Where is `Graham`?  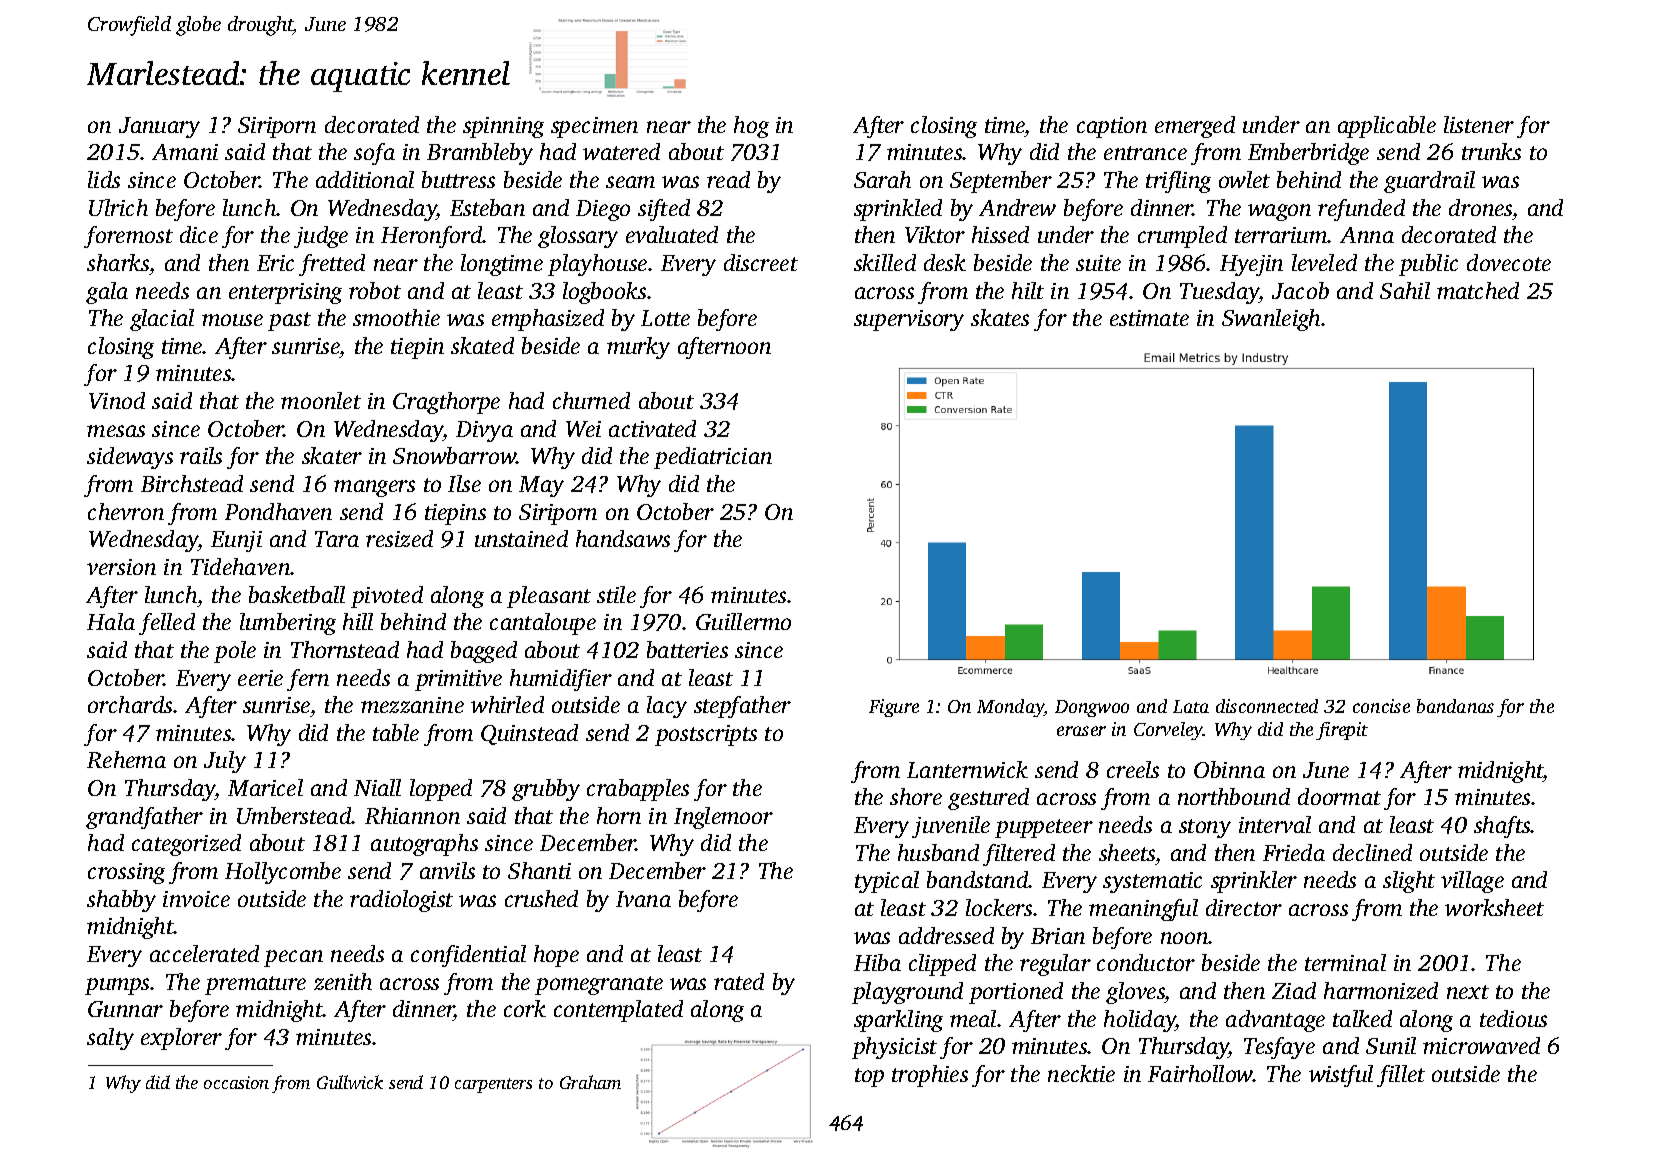
Graham is located at coordinates (590, 1082).
